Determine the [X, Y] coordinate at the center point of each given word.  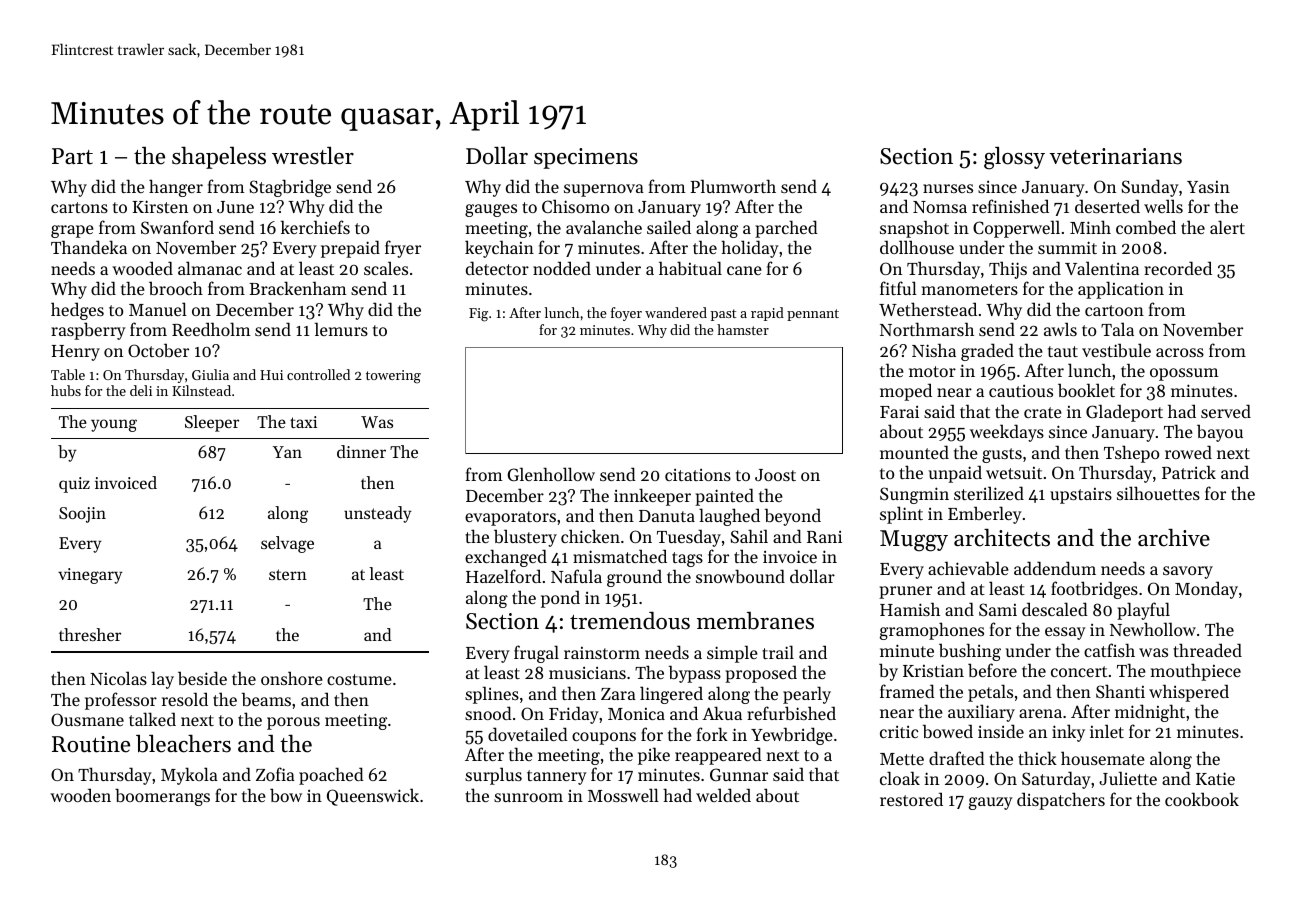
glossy [1014, 158]
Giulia [210, 374]
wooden [80, 795]
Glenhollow [551, 474]
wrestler [313, 156]
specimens [586, 158]
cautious [1021, 391]
